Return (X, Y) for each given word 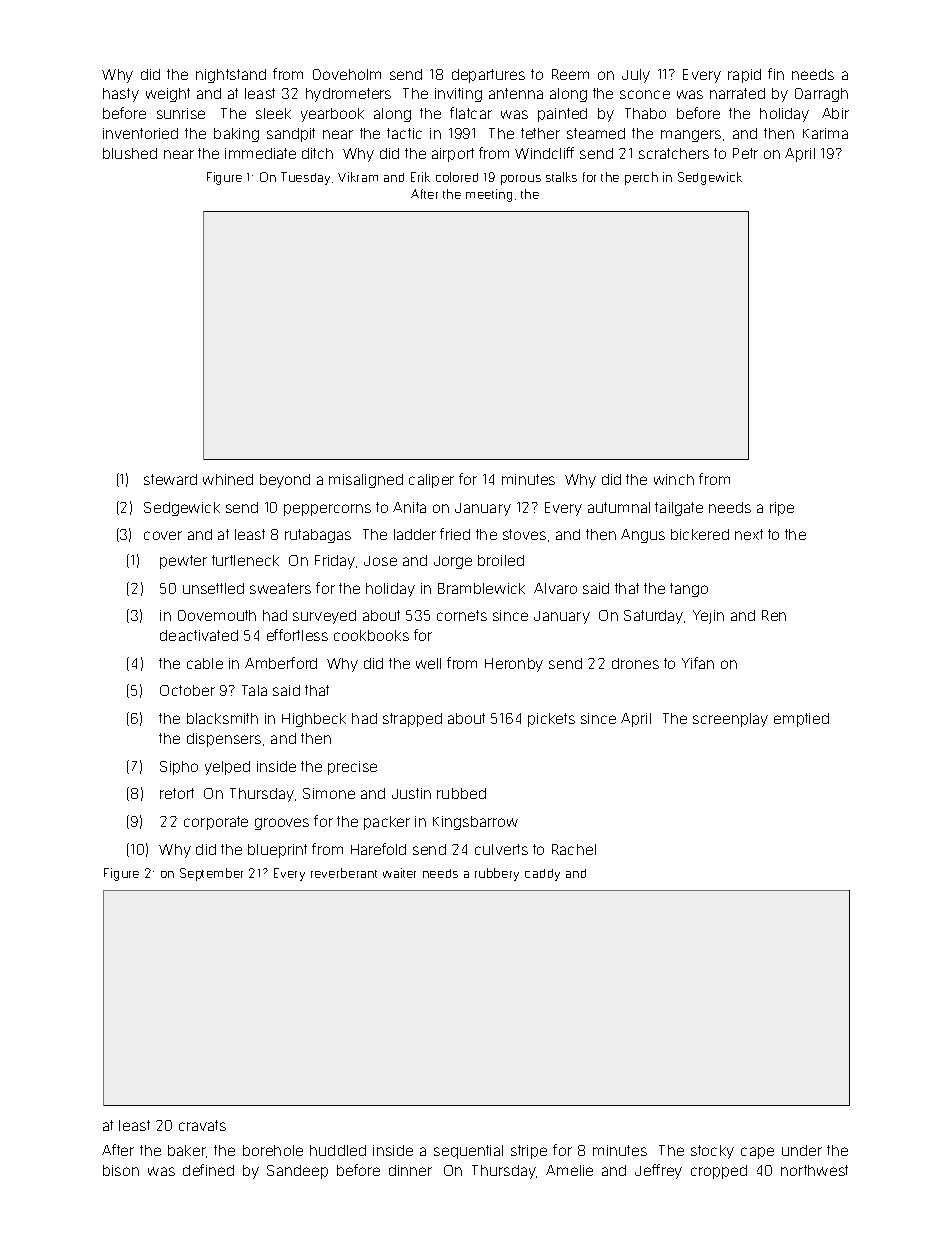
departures (488, 76)
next (749, 534)
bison (121, 1170)
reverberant (344, 873)
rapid (744, 76)
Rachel (574, 849)
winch (674, 479)
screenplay (730, 720)
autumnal (619, 507)
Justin (411, 793)
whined (228, 479)
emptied (801, 720)
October (187, 690)
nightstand (231, 76)
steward (170, 479)
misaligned (366, 481)
